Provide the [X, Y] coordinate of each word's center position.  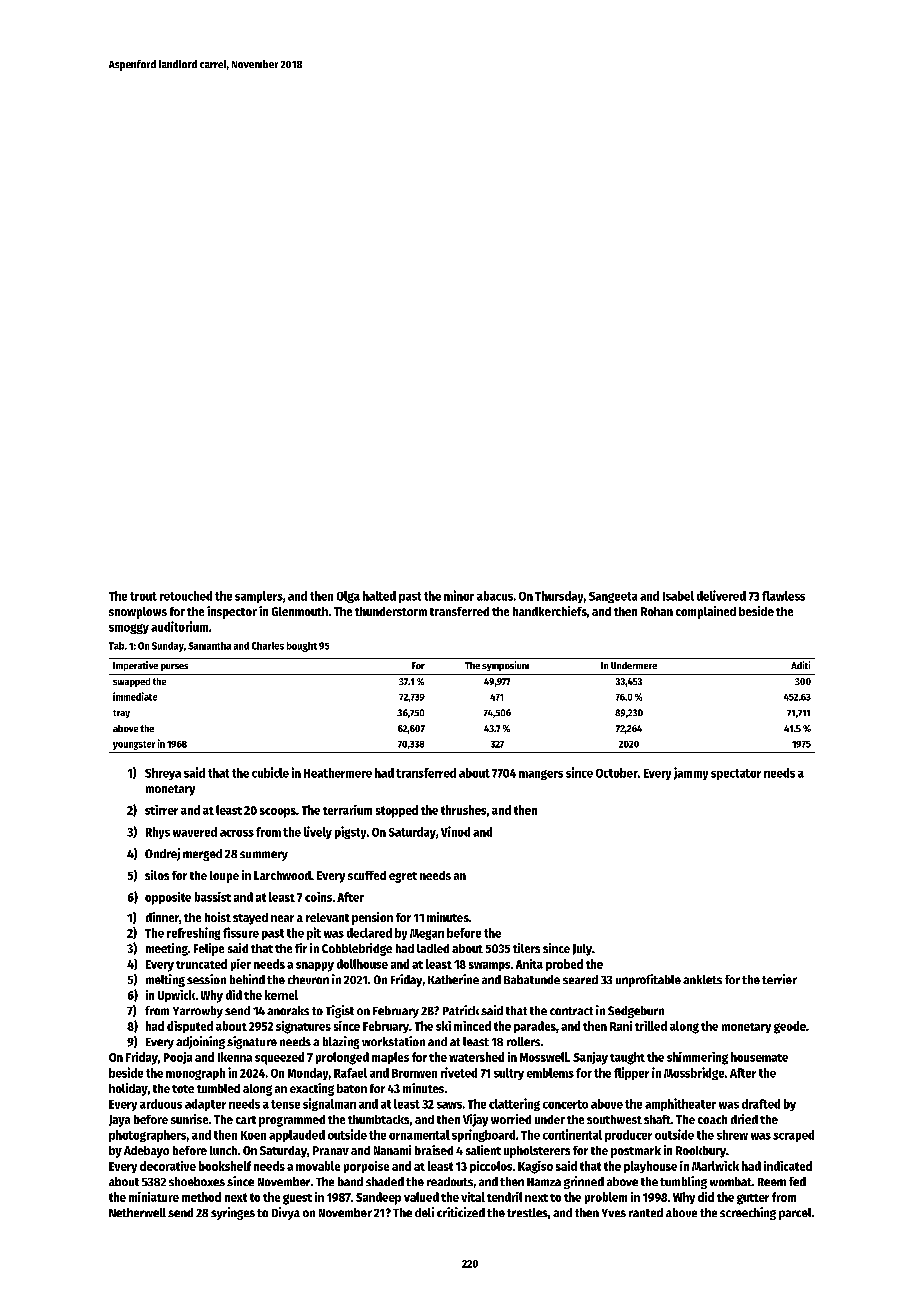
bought [302, 647]
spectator [736, 774]
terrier [779, 979]
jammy [691, 773]
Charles [268, 646]
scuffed [367, 875]
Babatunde [532, 979]
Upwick [176, 996]
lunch [223, 1150]
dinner [162, 917]
